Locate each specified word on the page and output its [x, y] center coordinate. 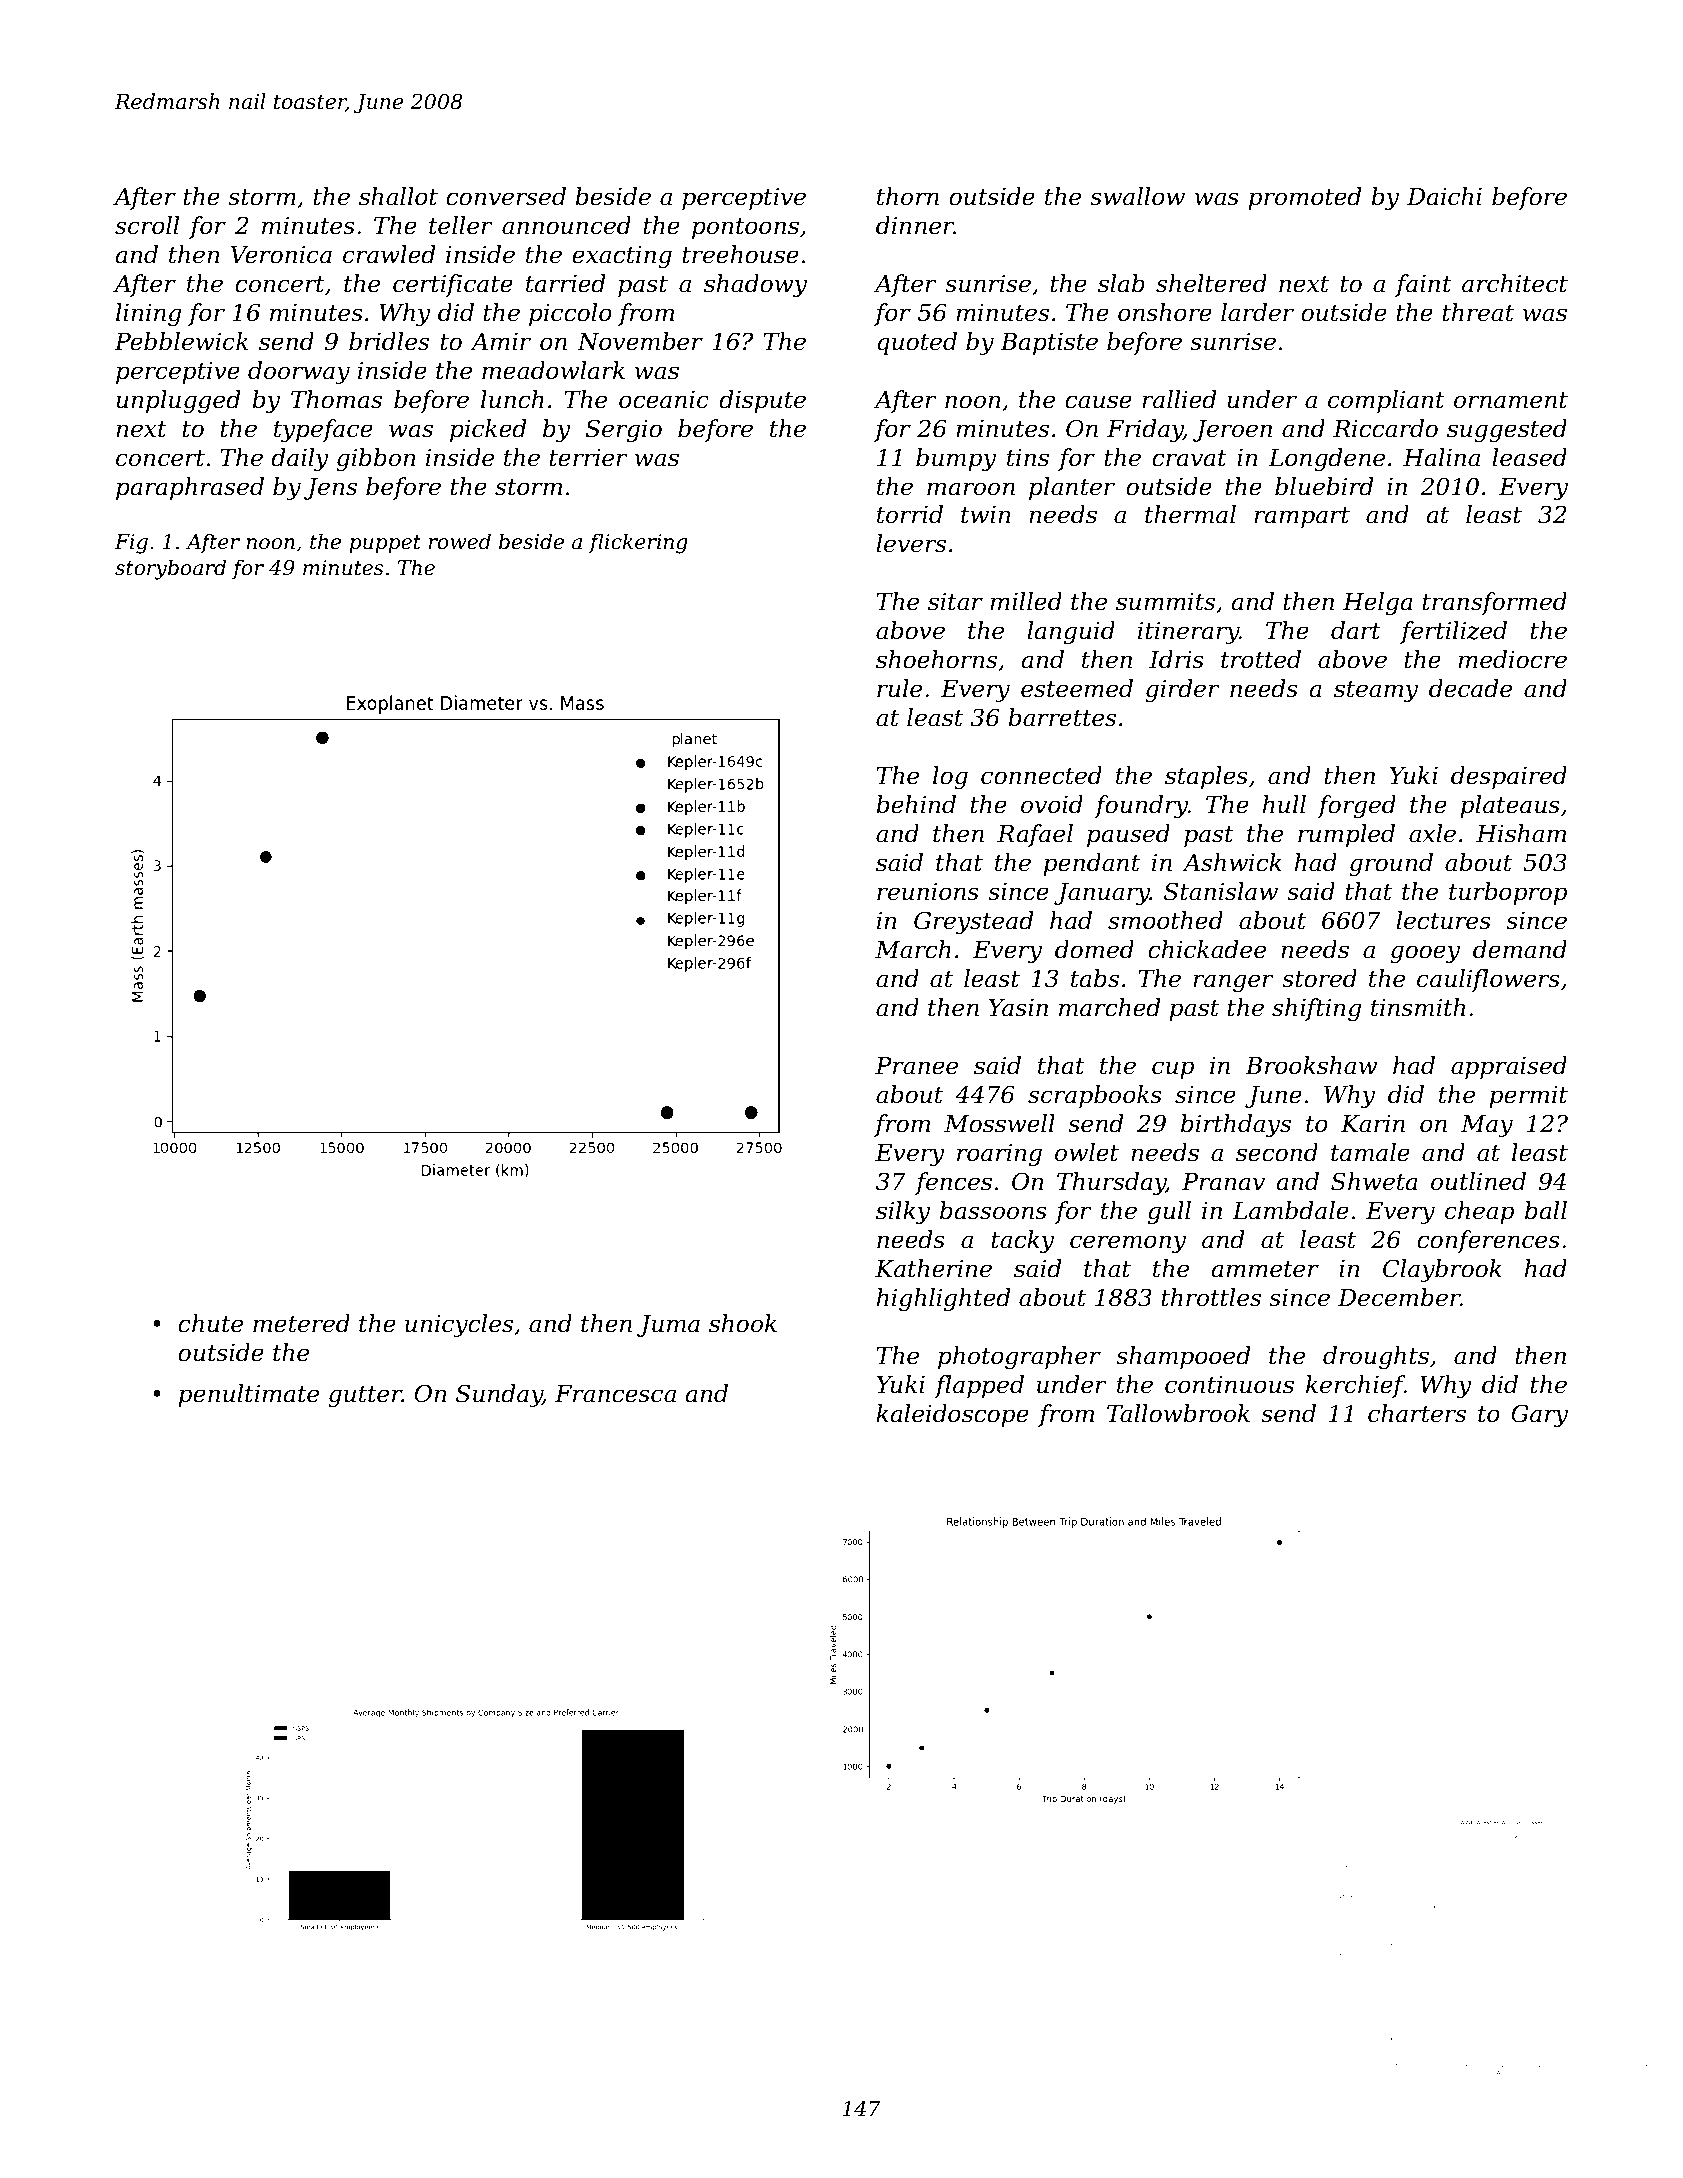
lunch [512, 399]
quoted [917, 343]
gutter [365, 1396]
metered [301, 1323]
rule [899, 688]
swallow [1137, 196]
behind [916, 804]
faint [1423, 285]
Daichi [1444, 196]
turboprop [1508, 893]
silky [903, 1212]
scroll [147, 225]
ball [1546, 1210]
